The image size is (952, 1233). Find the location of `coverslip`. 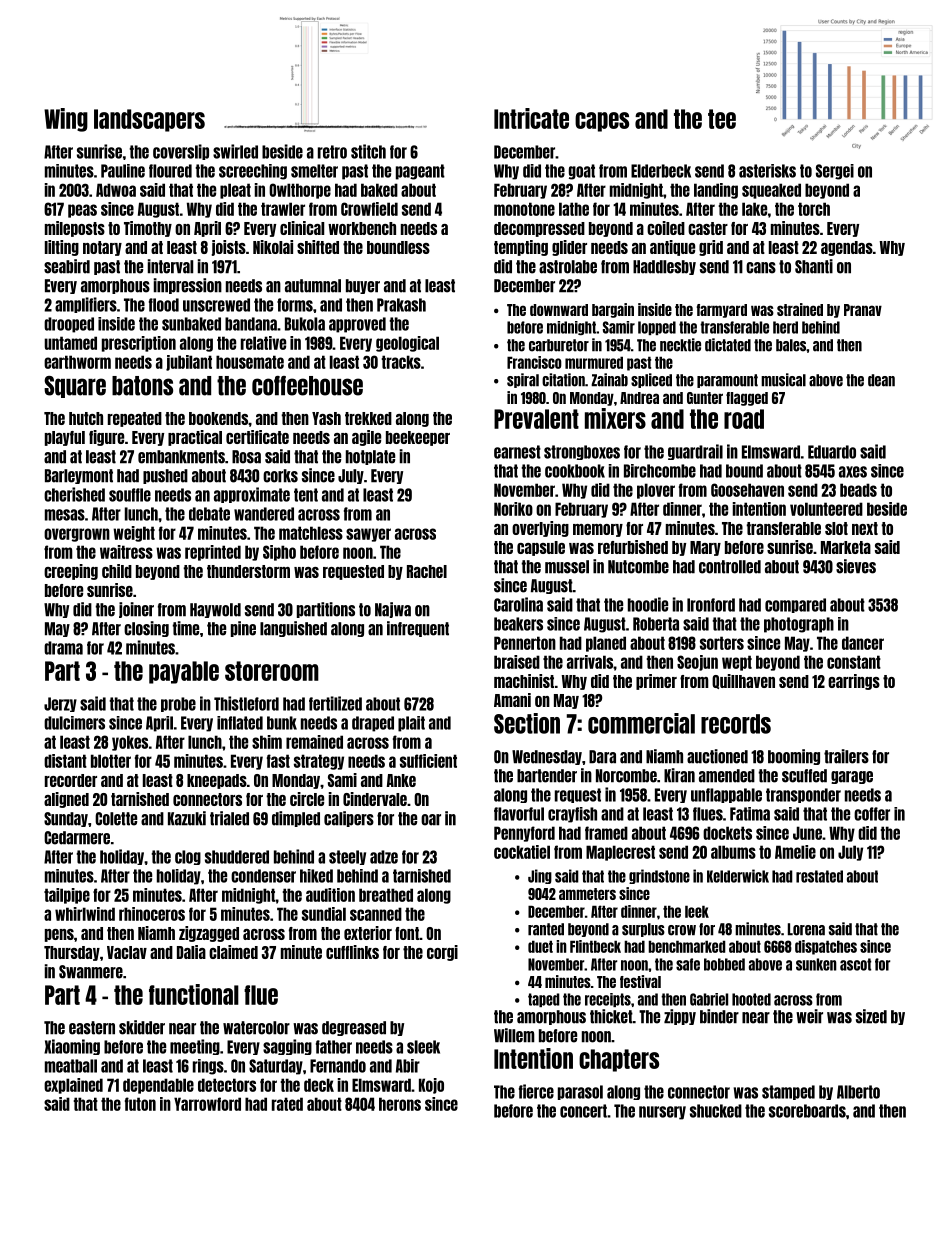

coverslip is located at coordinates (181, 152).
